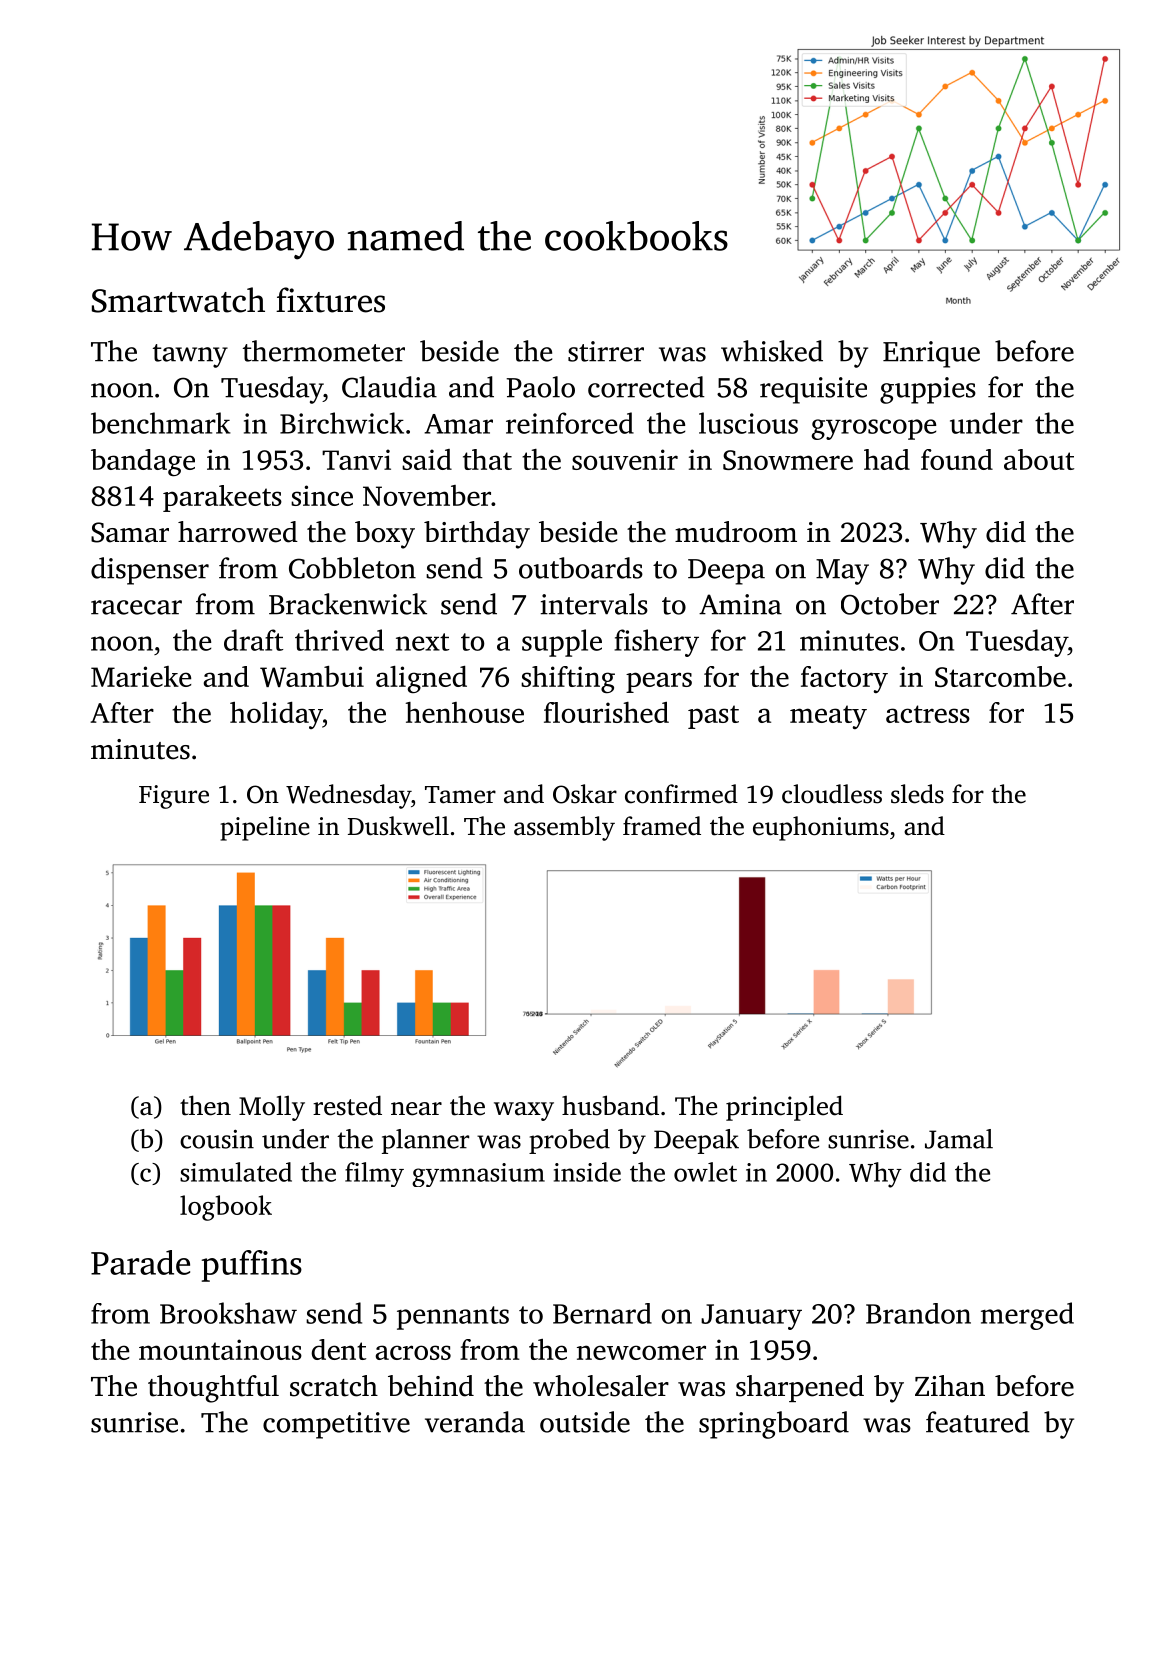 The width and height of the screenshot is (1165, 1654). I want to click on Jamal, so click(959, 1139).
